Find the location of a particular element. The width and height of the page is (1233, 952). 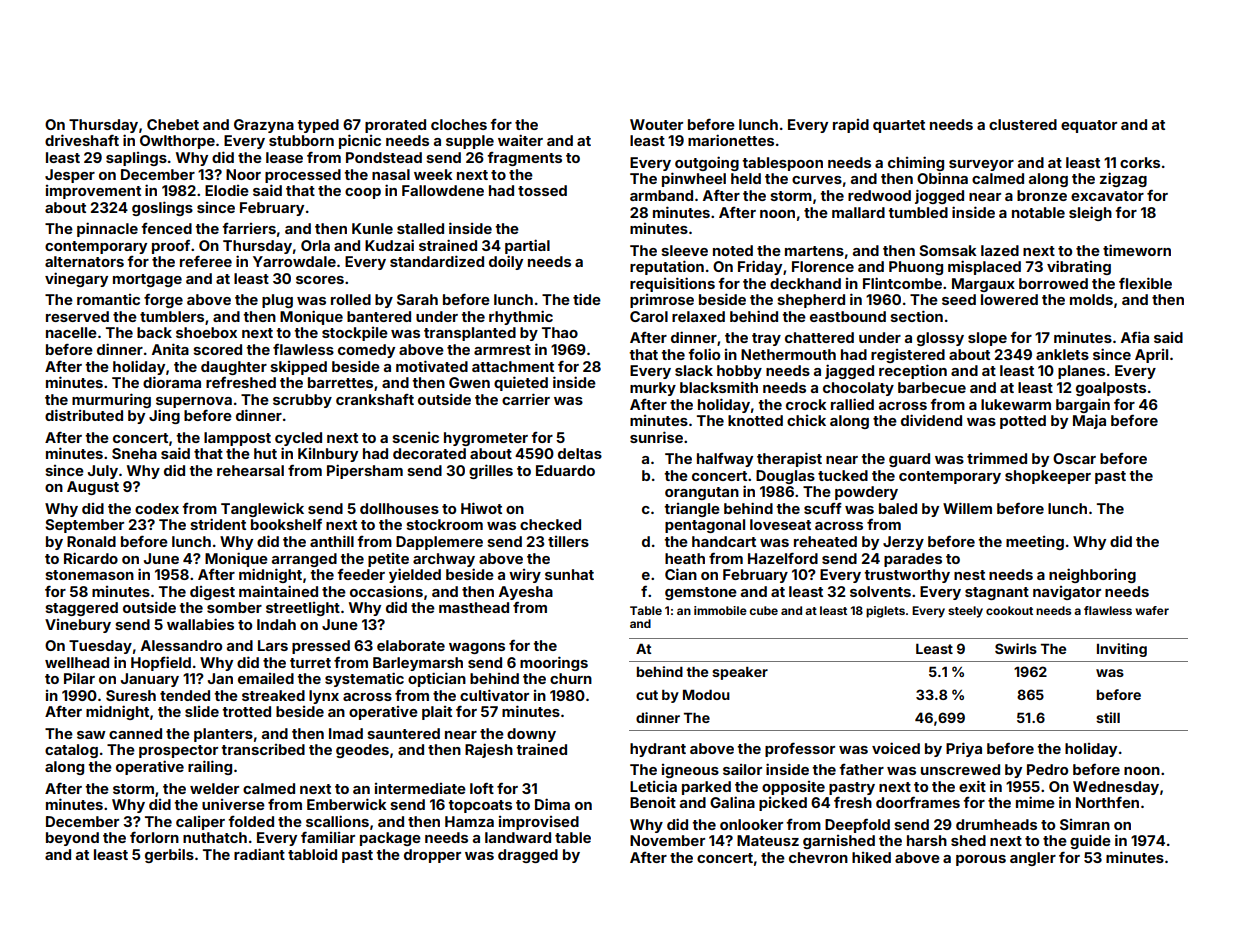

Chebet is located at coordinates (173, 124).
